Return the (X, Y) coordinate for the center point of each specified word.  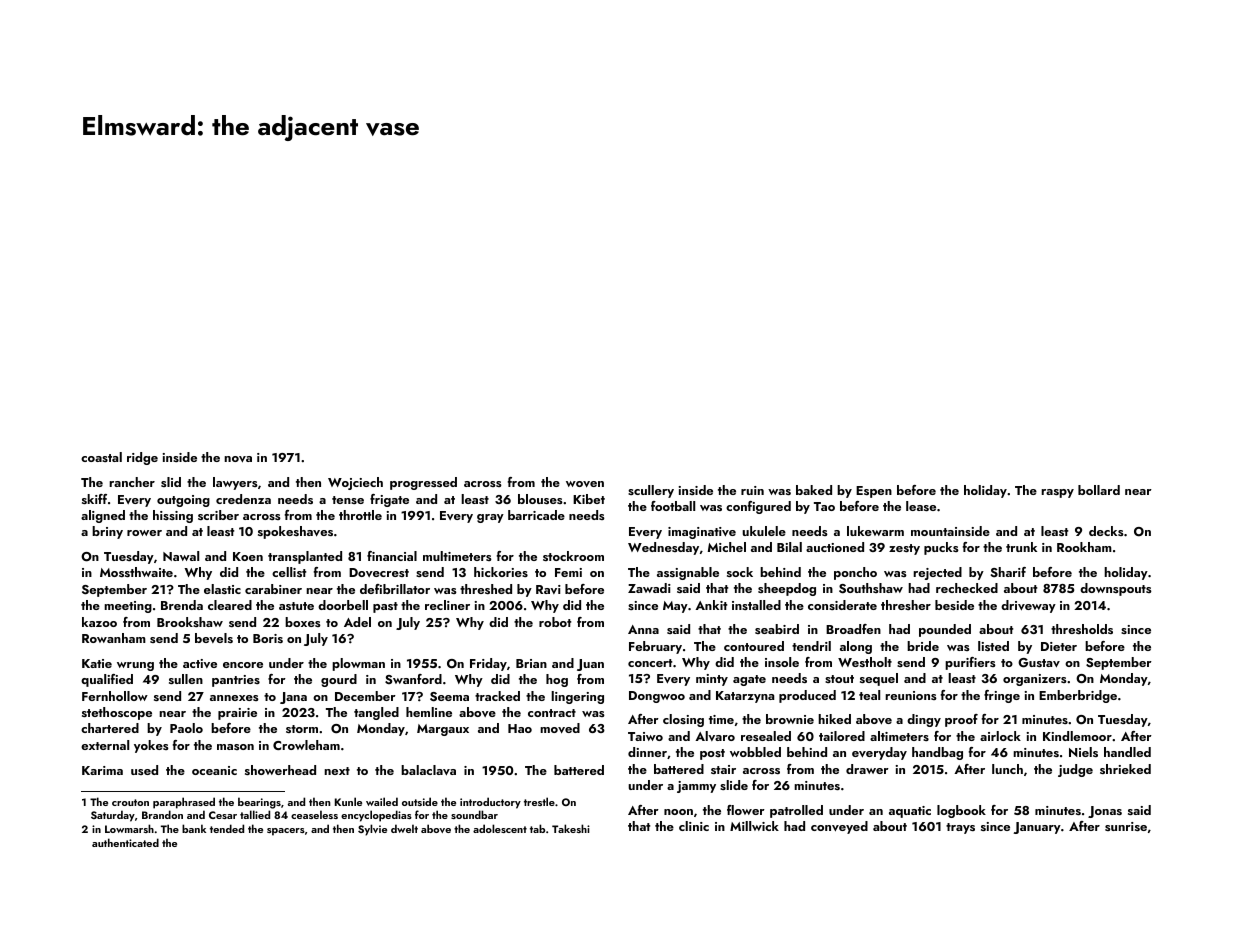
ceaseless (314, 814)
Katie (97, 663)
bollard (1099, 490)
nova (238, 459)
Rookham (1084, 547)
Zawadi (649, 588)
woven (585, 484)
